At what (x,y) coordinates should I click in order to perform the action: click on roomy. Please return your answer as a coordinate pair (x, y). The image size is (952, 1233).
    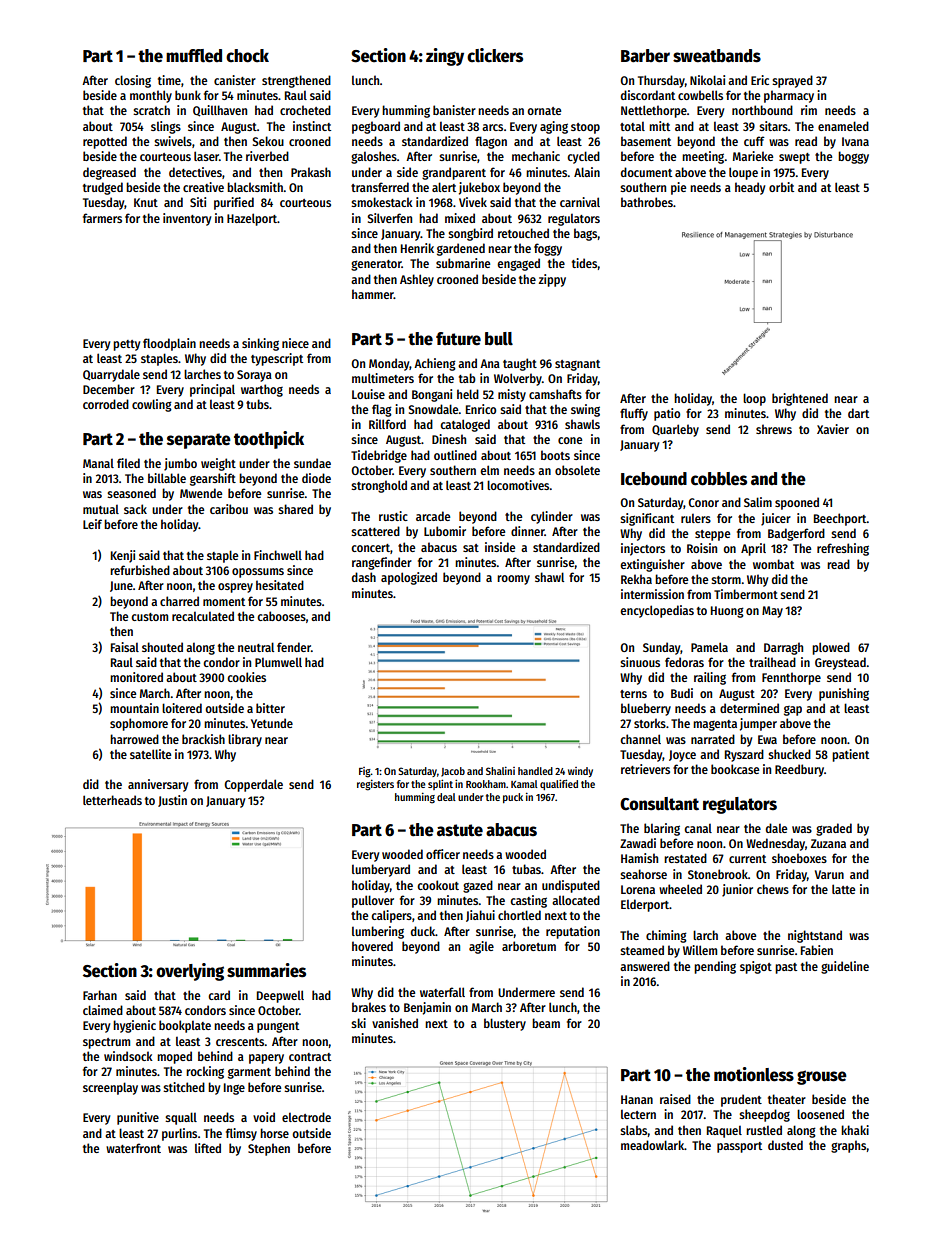
    Looking at the image, I should click on (513, 580).
